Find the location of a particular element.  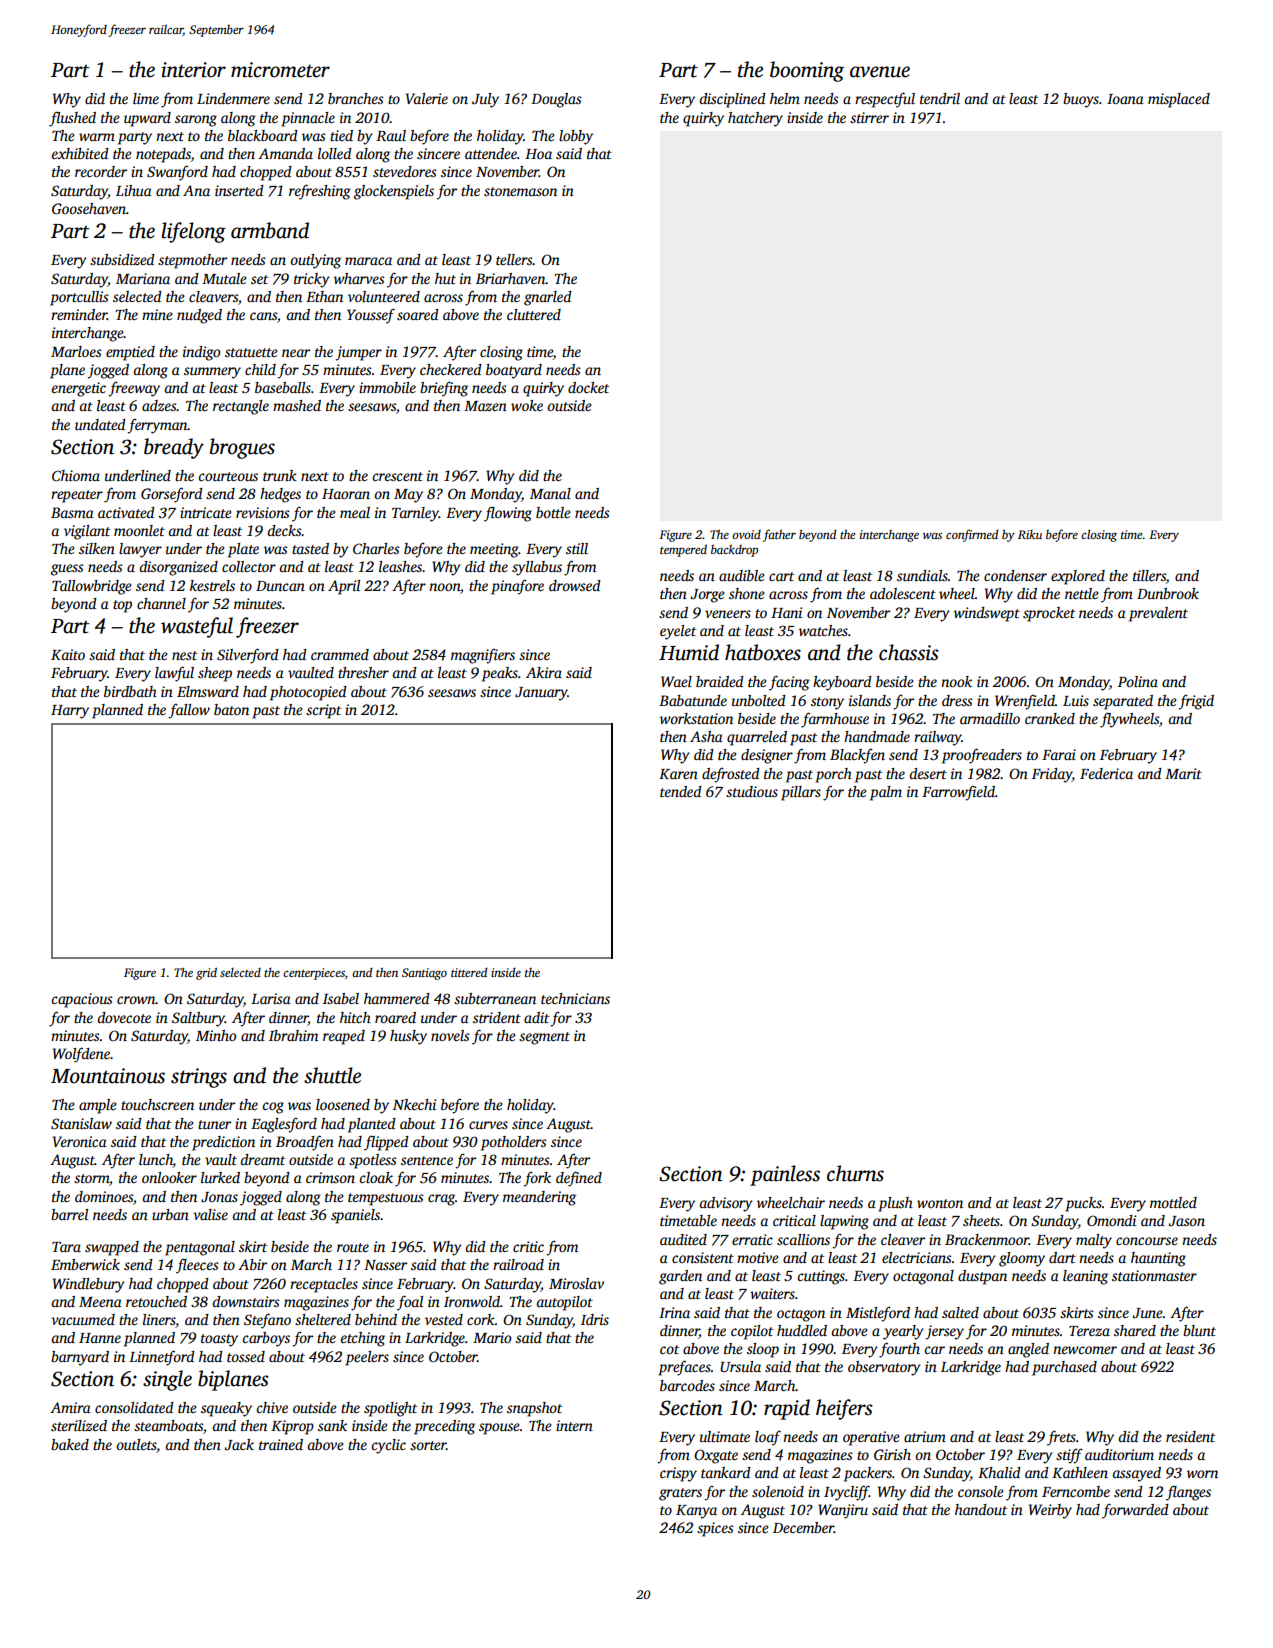

collector is located at coordinates (249, 566).
